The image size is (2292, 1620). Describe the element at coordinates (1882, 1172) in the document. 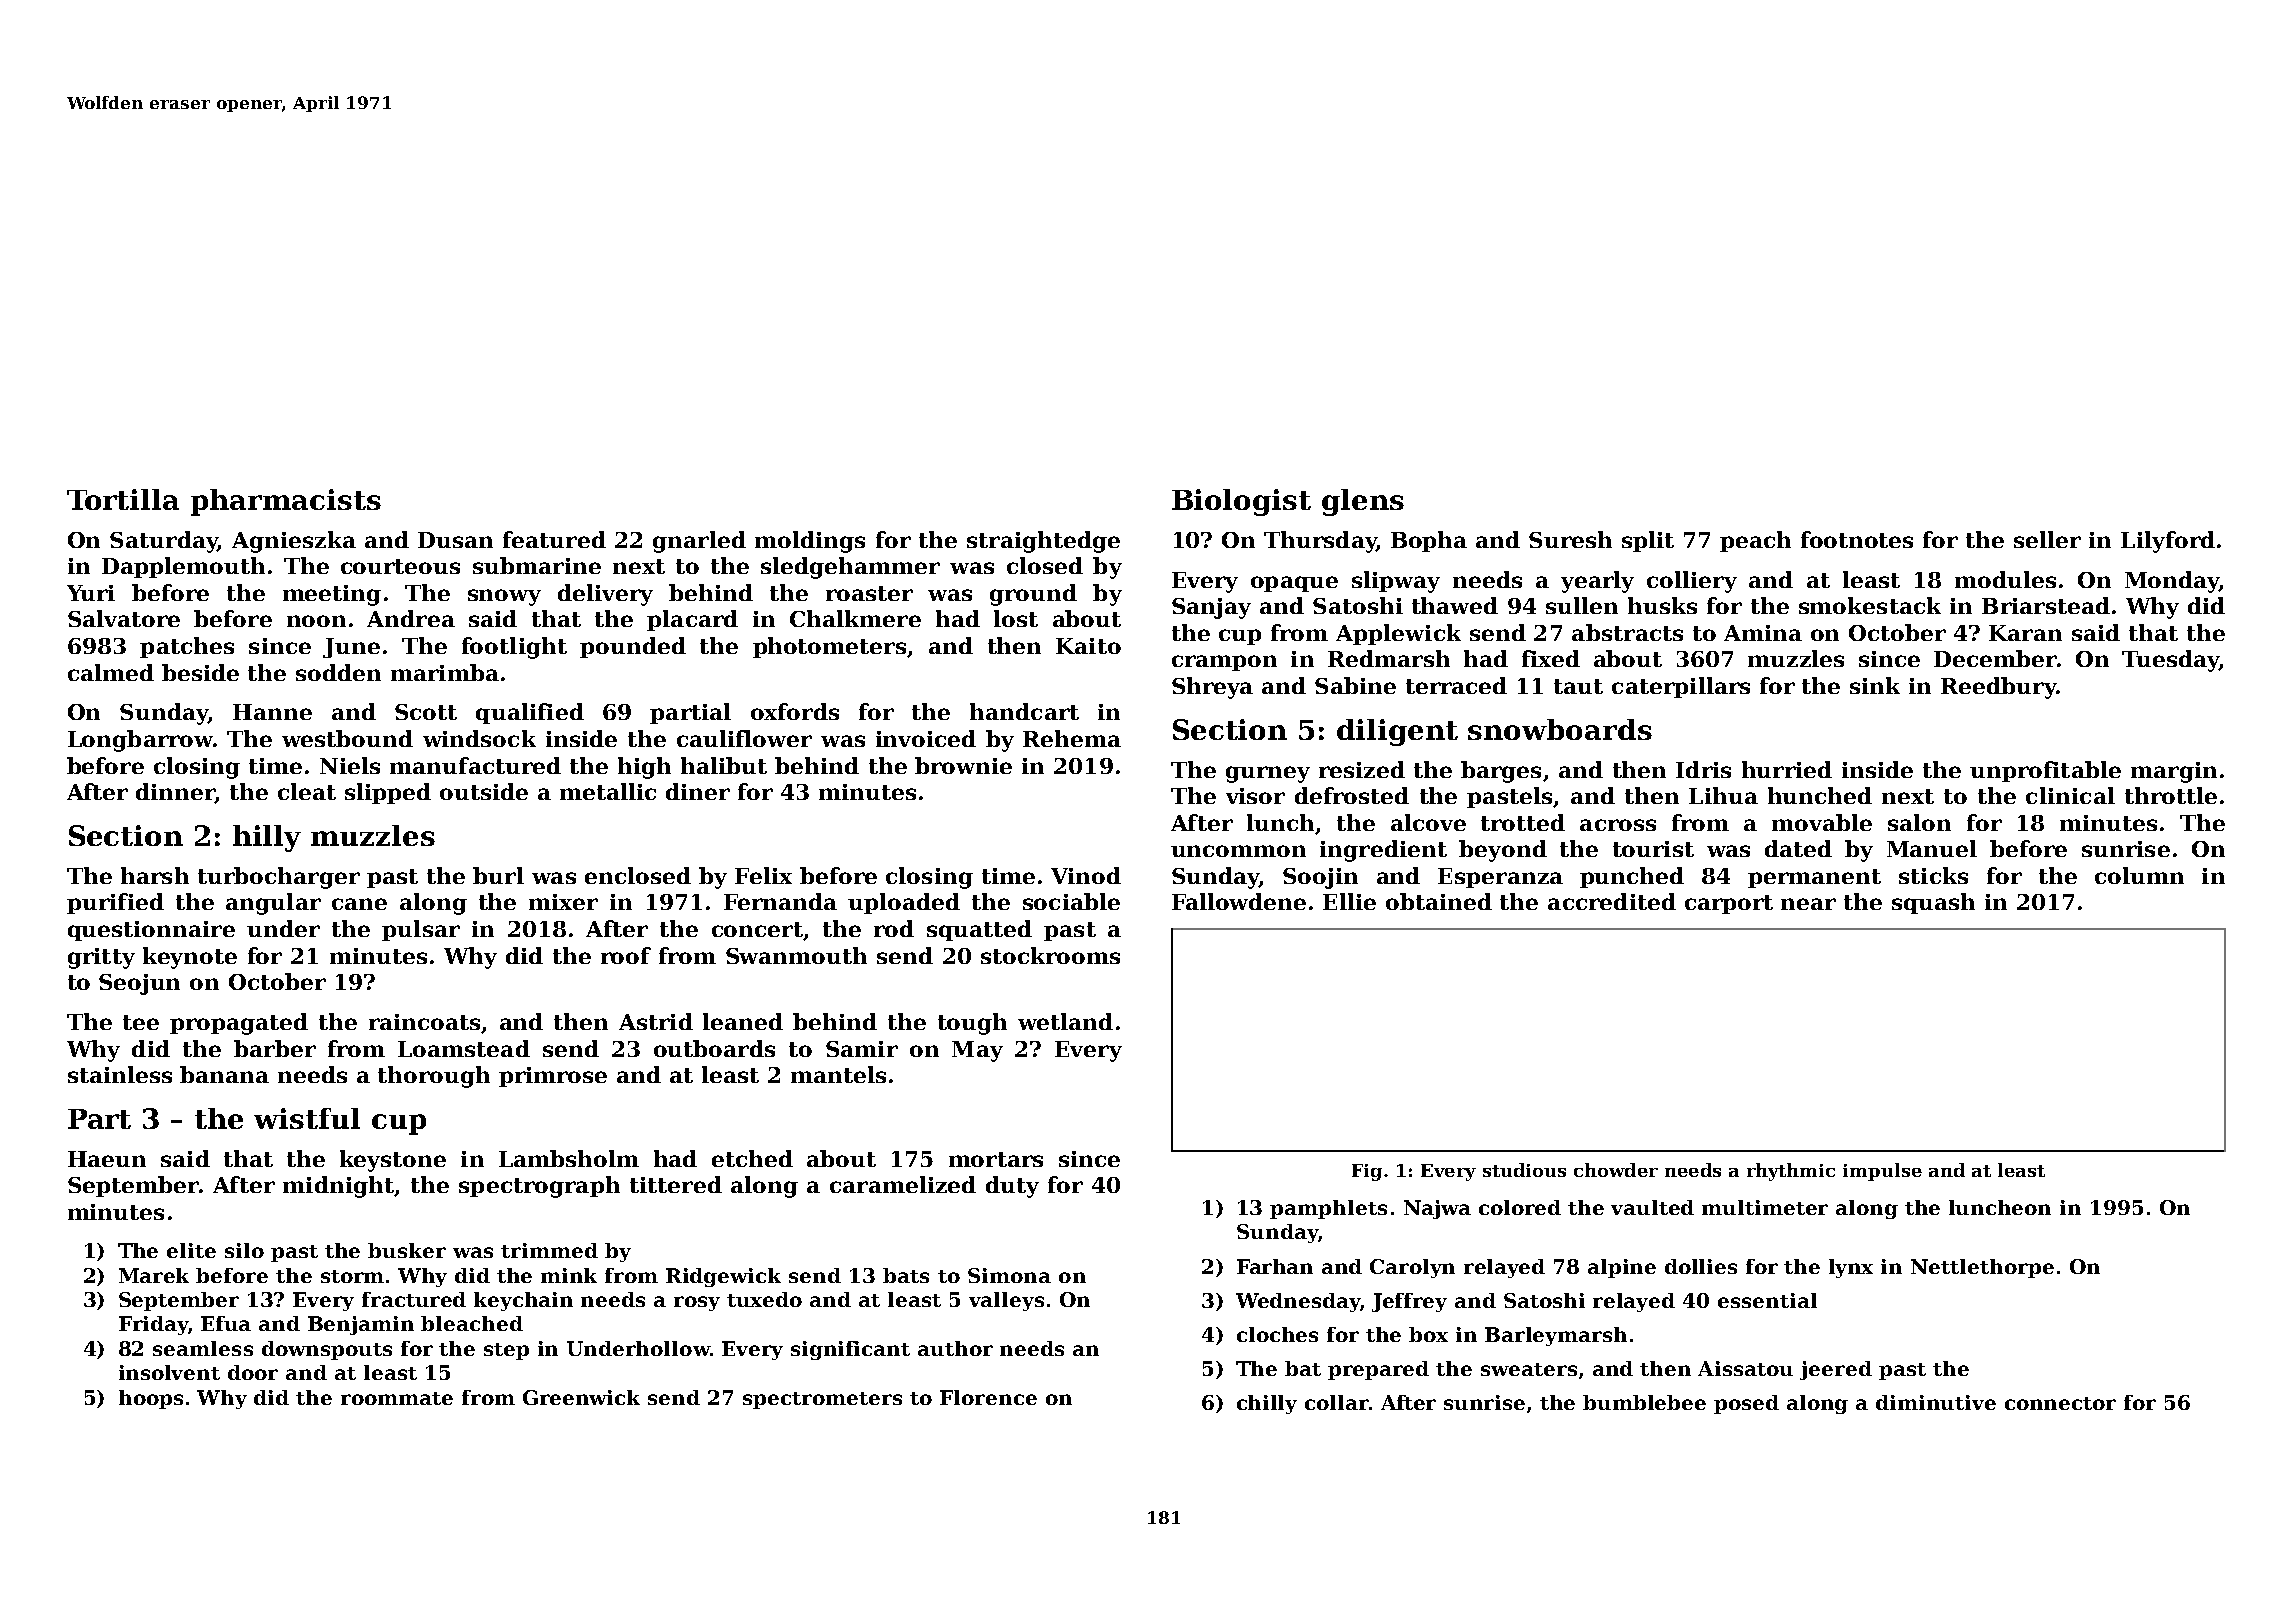

I see `impulse` at that location.
